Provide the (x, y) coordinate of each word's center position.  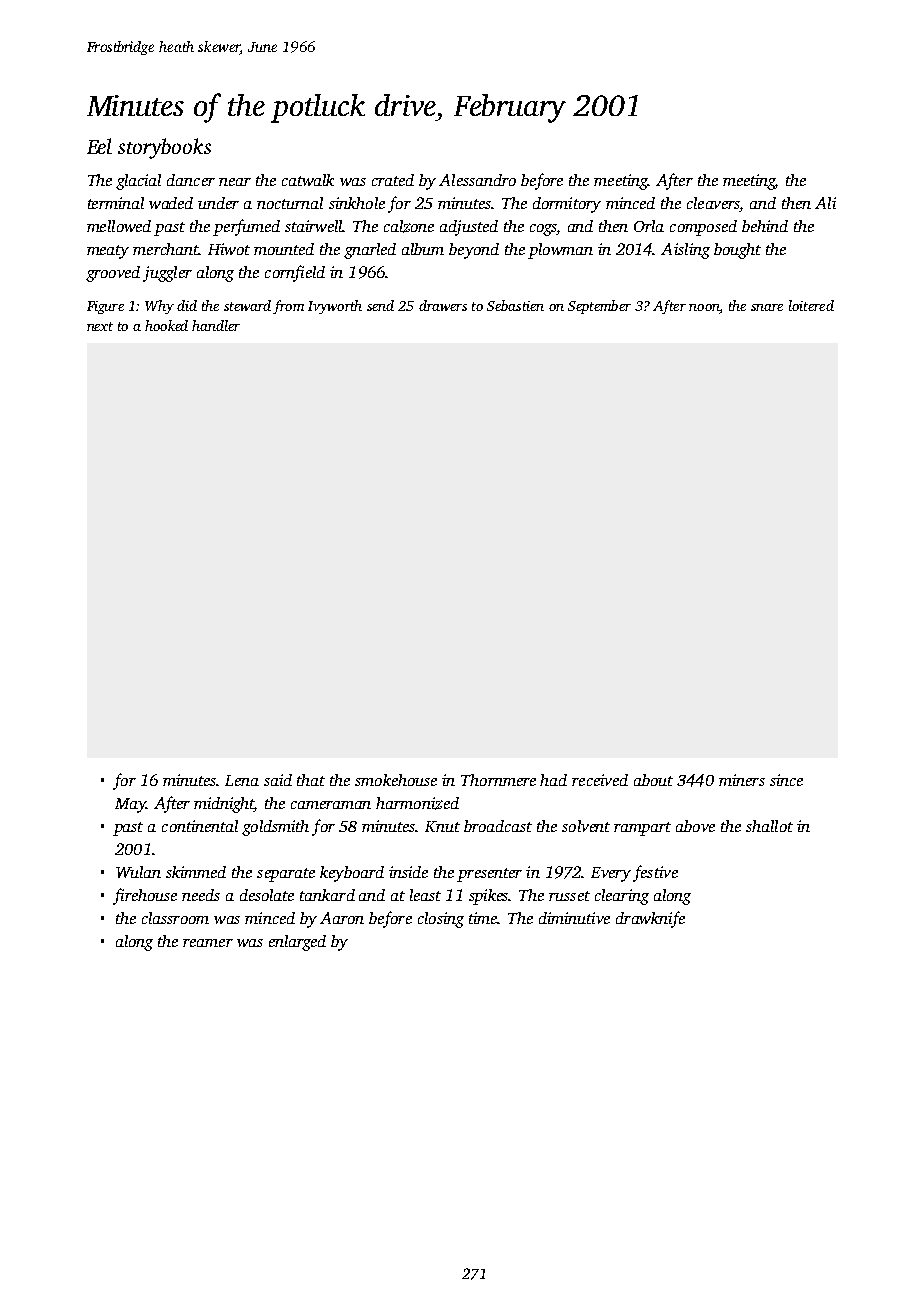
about (653, 780)
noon (704, 309)
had (553, 780)
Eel (99, 146)
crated (393, 180)
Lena (242, 780)
